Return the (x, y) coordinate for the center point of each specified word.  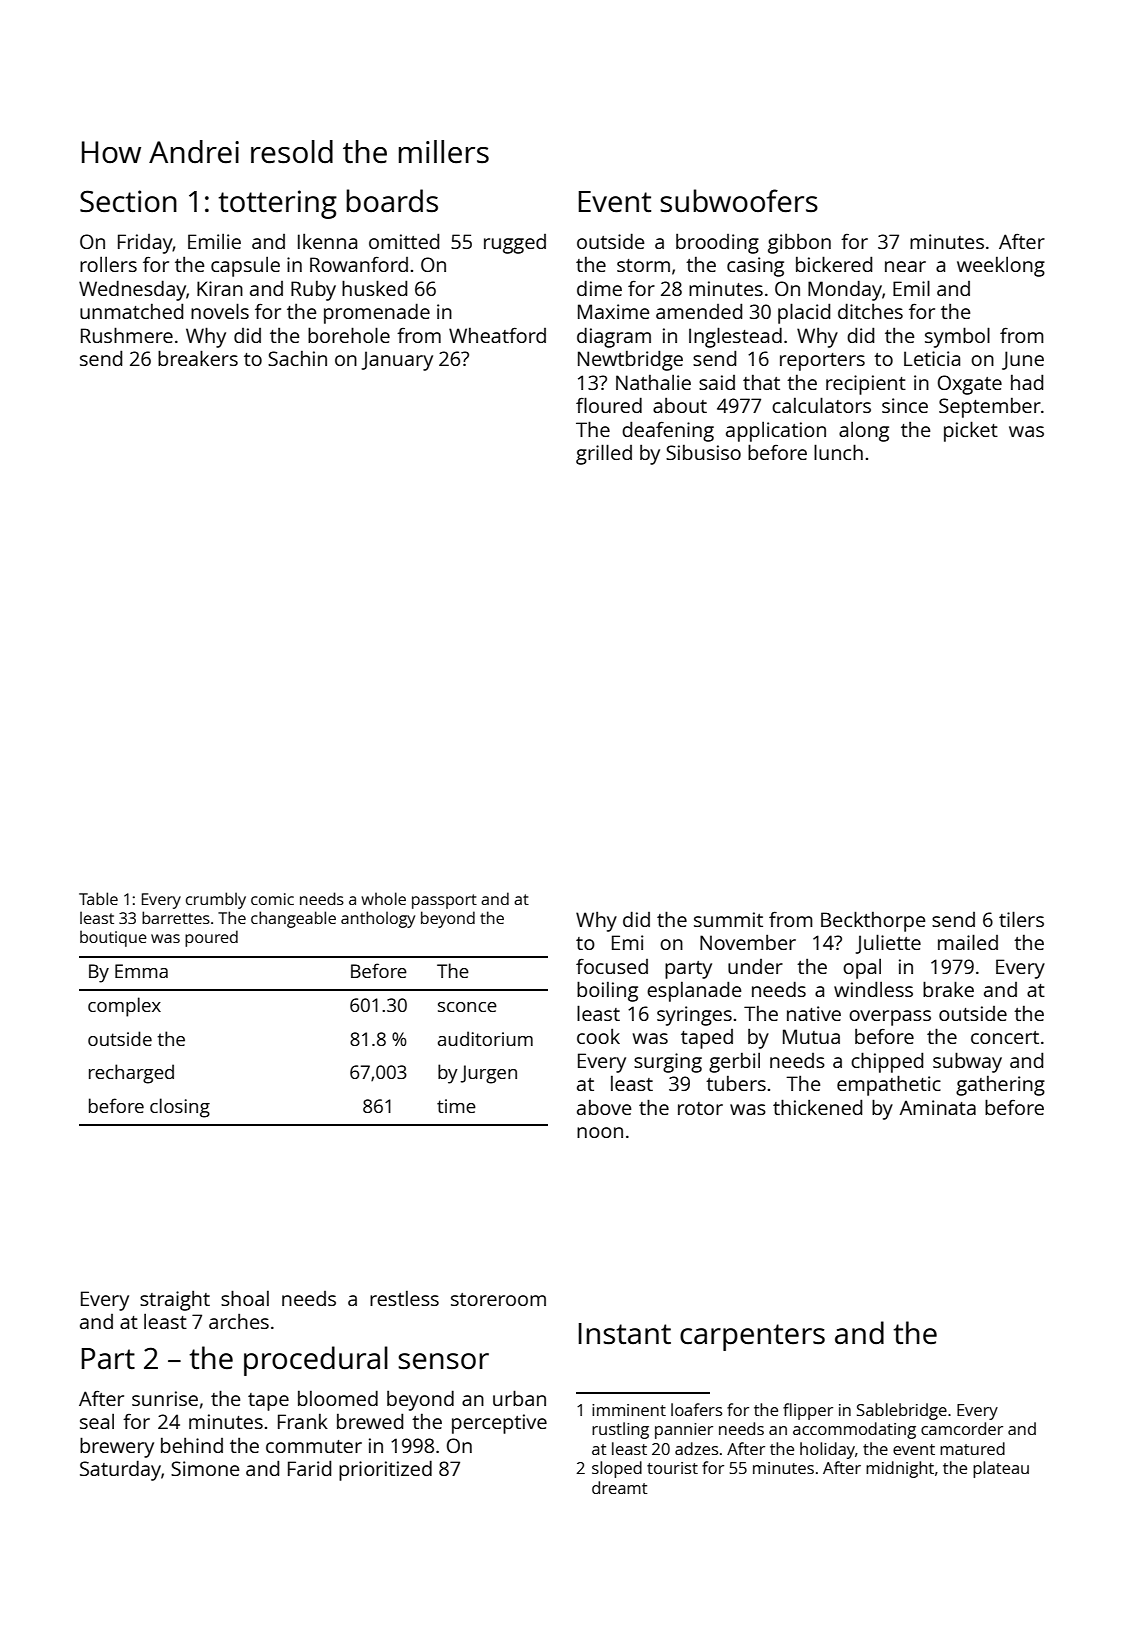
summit (728, 919)
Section (128, 201)
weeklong (1001, 267)
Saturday (120, 1470)
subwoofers (739, 201)
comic (272, 899)
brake (948, 989)
